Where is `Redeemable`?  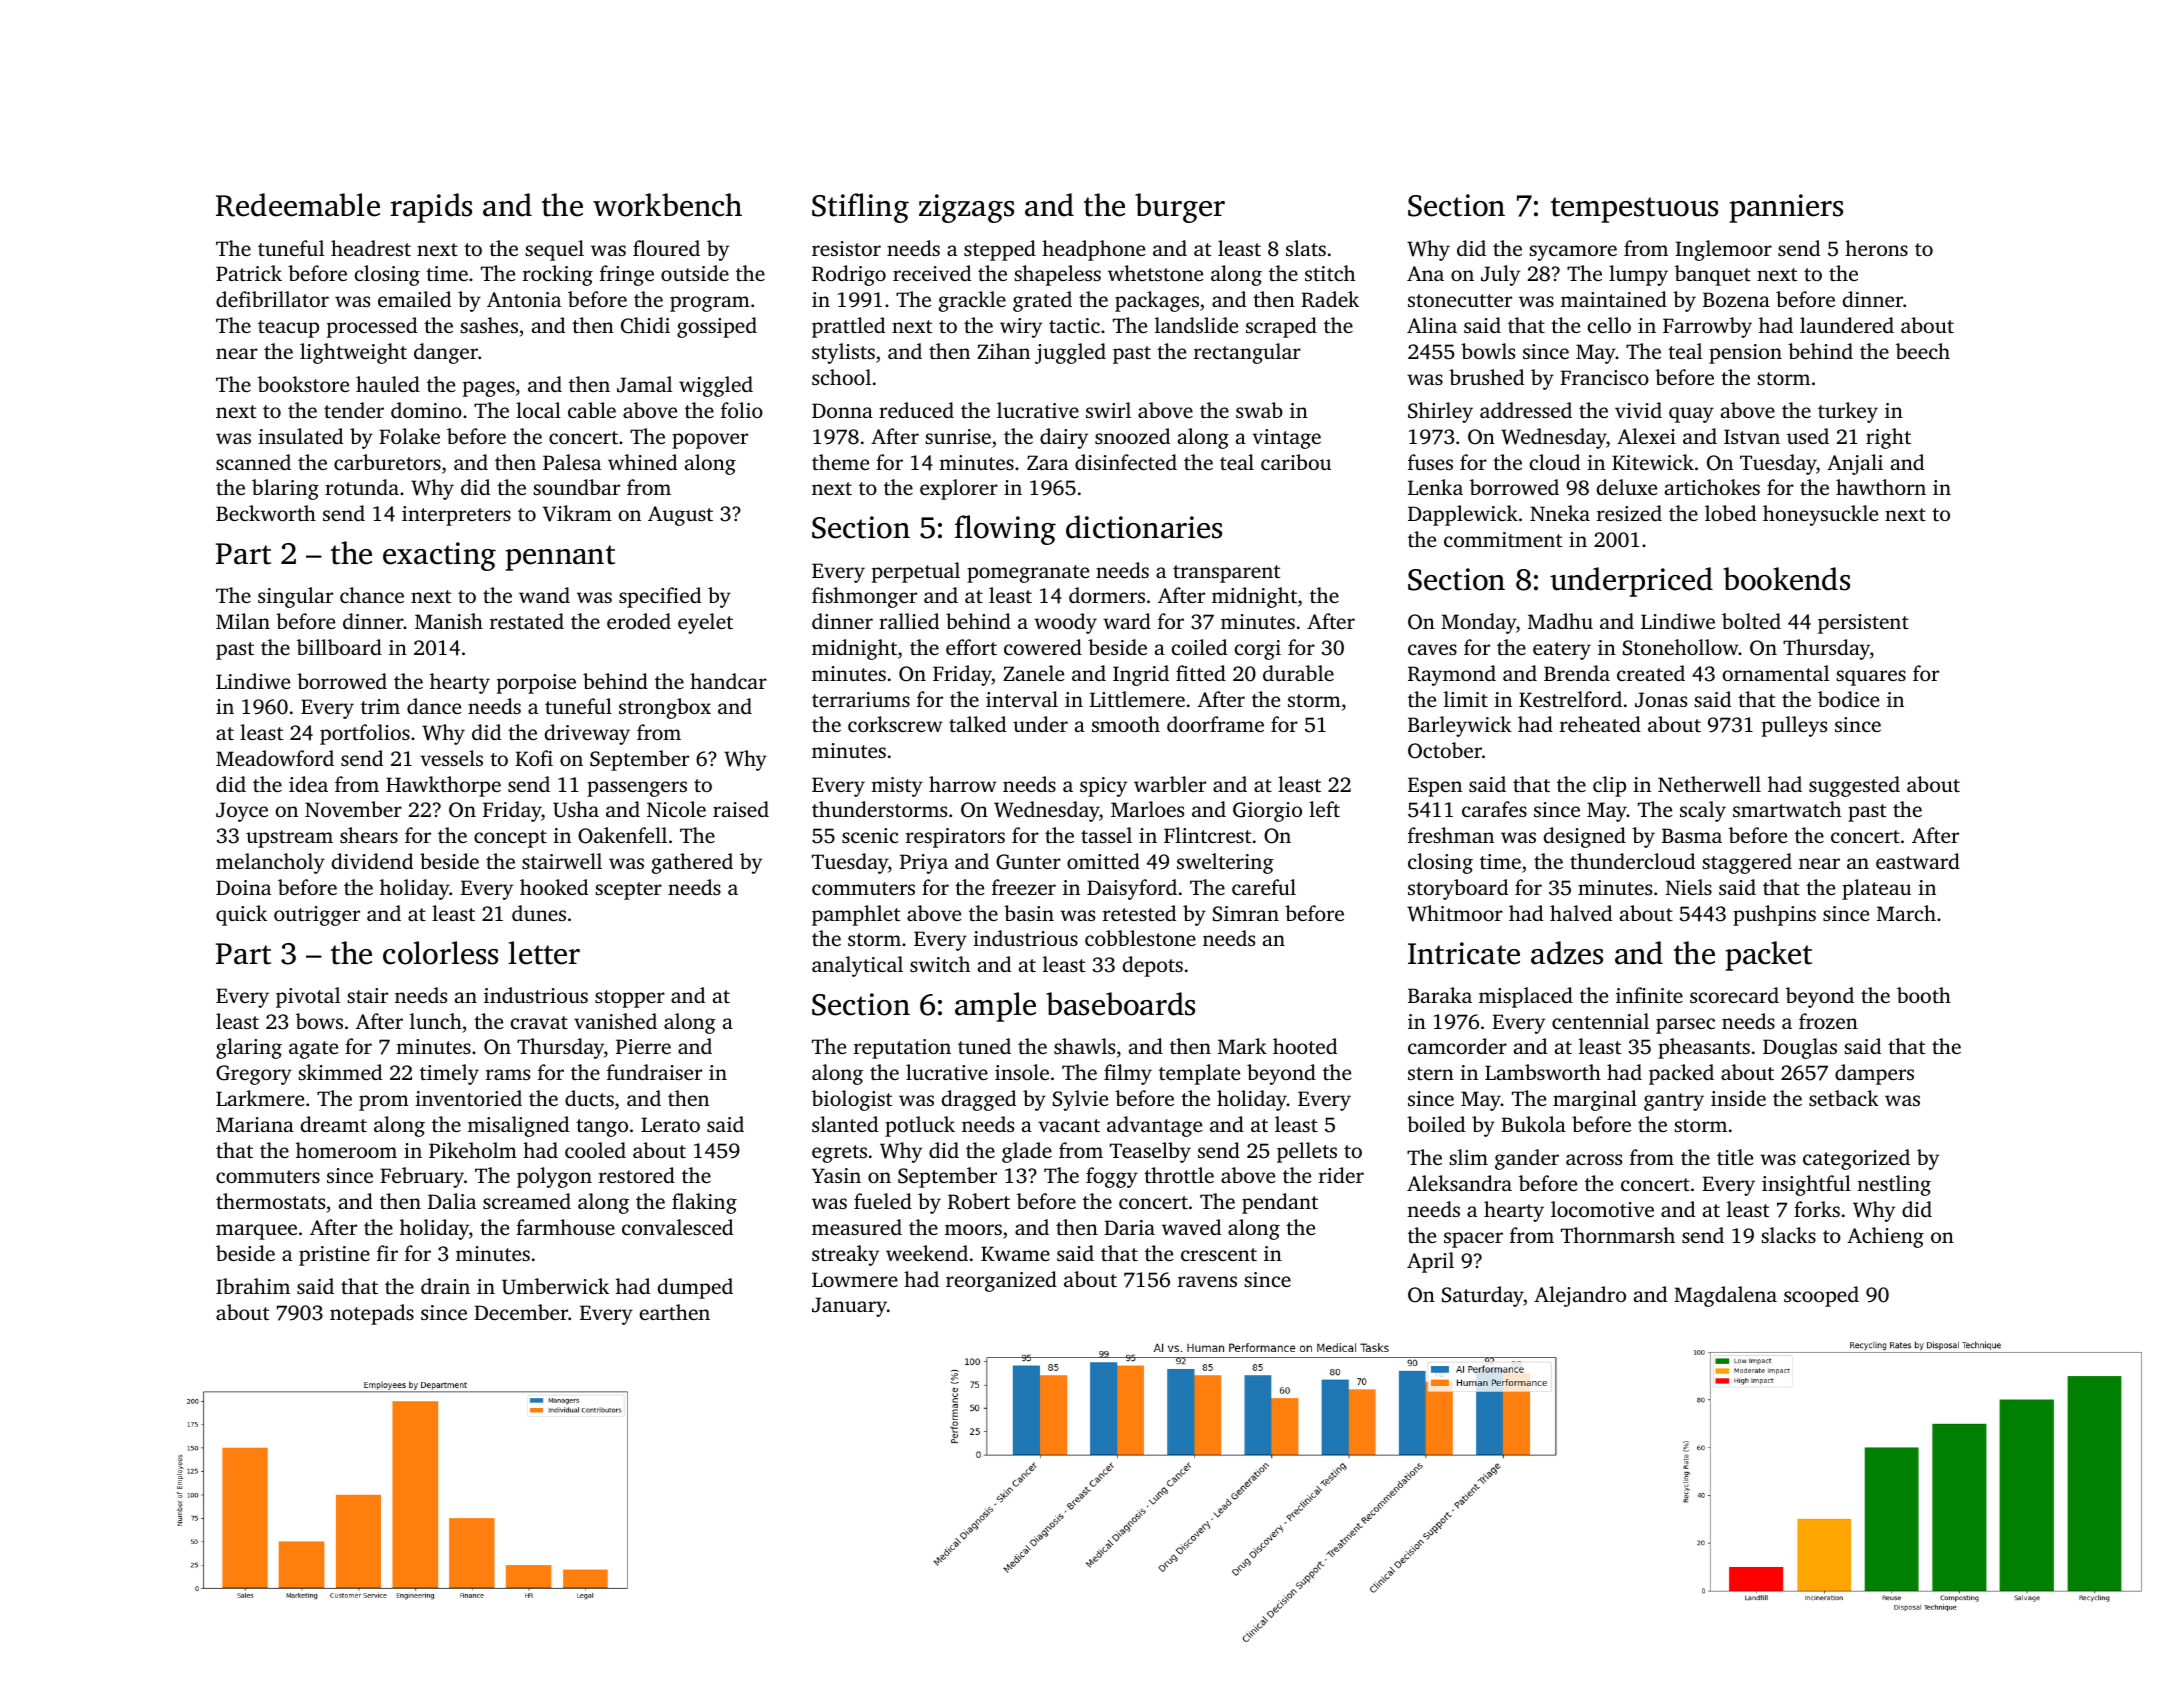
Redeemable is located at coordinates (298, 205).
